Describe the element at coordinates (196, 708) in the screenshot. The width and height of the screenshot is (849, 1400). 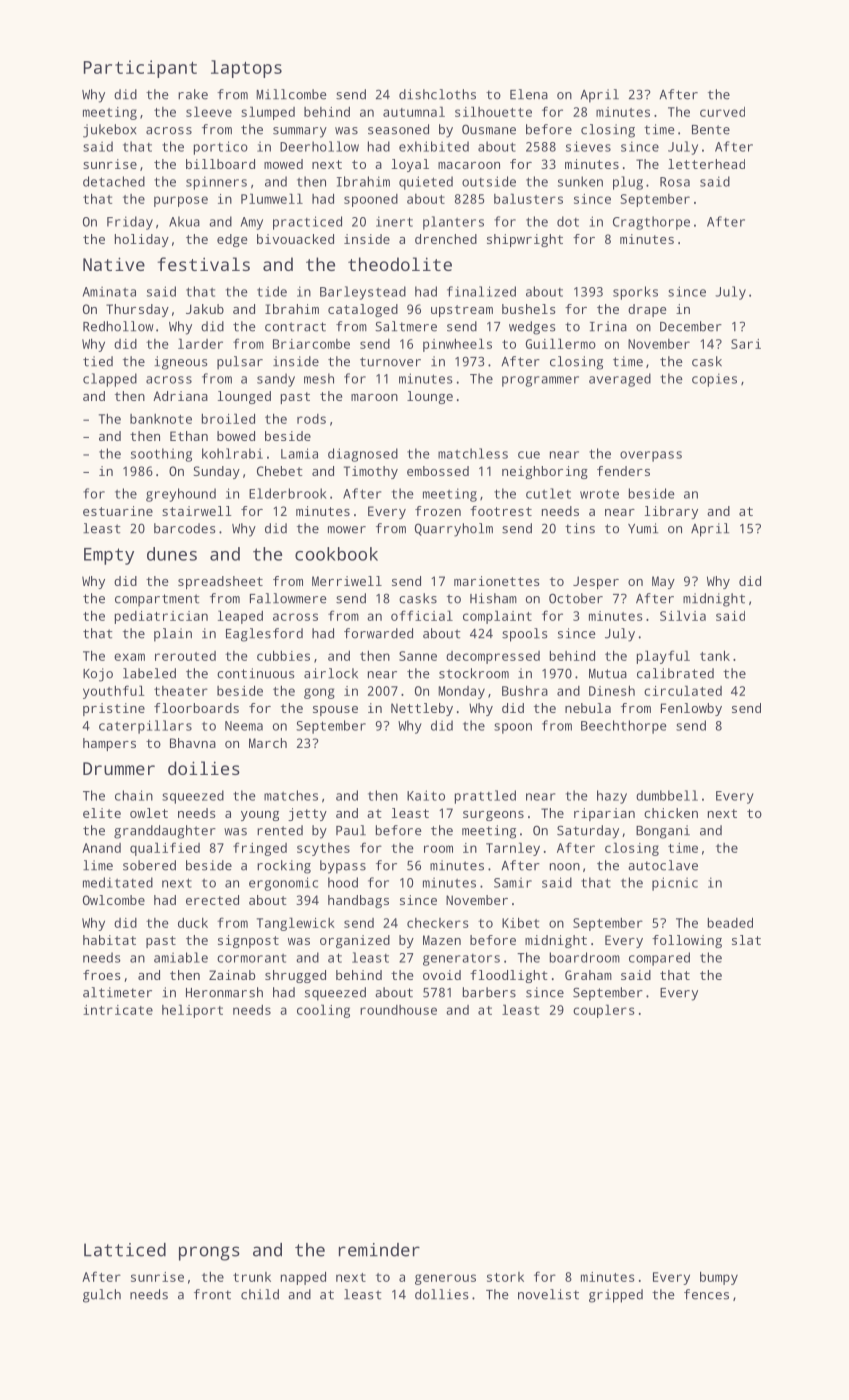
I see `floorboards` at that location.
